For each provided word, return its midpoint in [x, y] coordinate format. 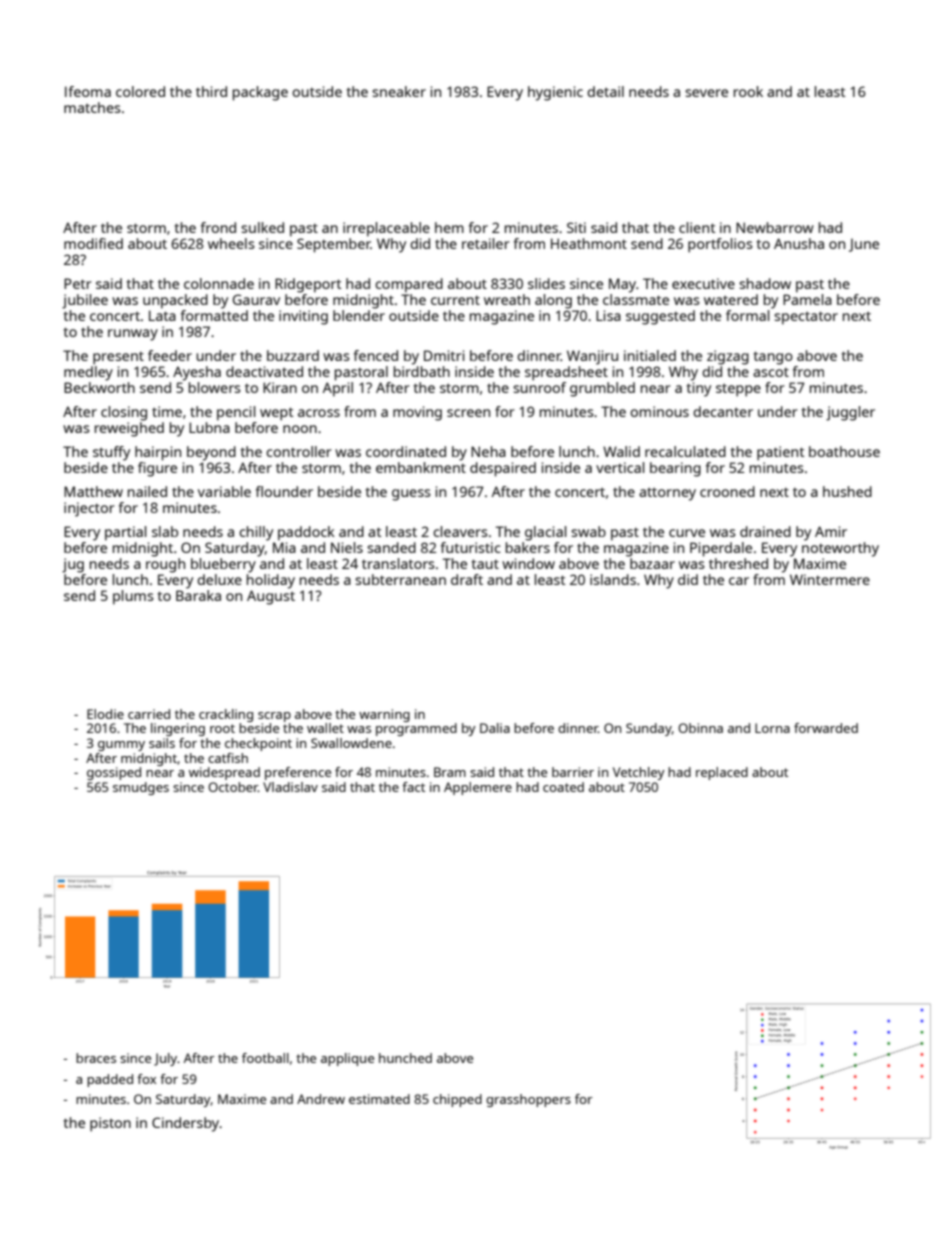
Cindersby [186, 1124]
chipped [457, 1100]
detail [605, 91]
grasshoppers [528, 1100]
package [260, 93]
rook [748, 91]
